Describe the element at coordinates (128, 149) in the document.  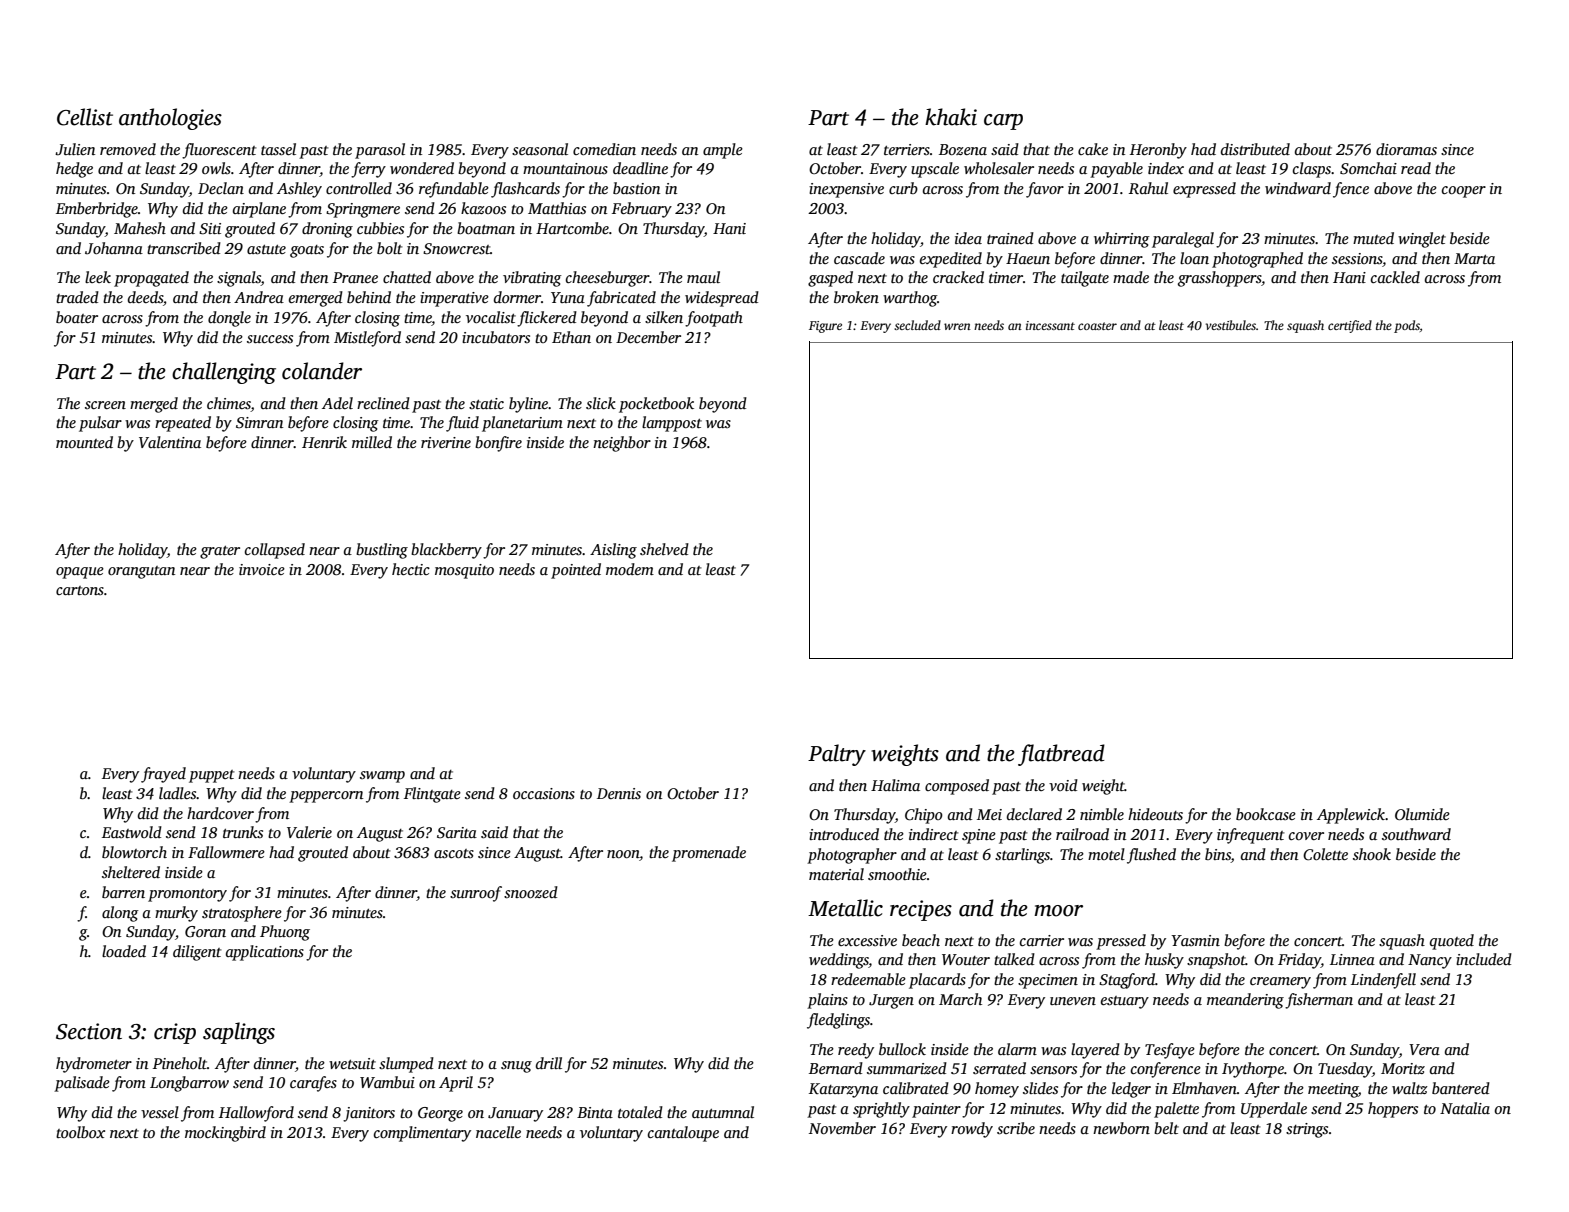
I see `removed` at that location.
